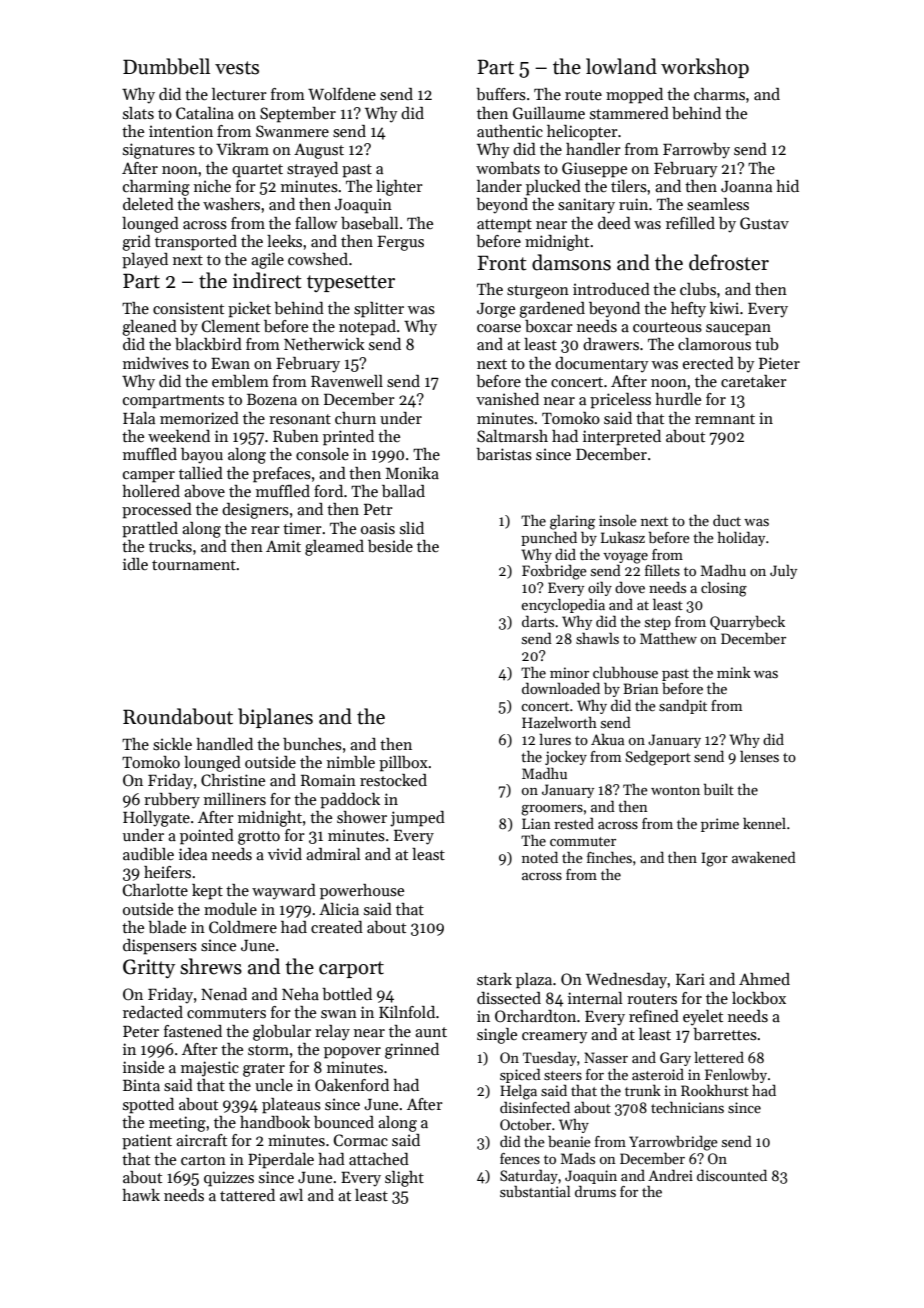 The width and height of the image is (924, 1308). What do you see at coordinates (170, 546) in the image?
I see `trucks` at bounding box center [170, 546].
